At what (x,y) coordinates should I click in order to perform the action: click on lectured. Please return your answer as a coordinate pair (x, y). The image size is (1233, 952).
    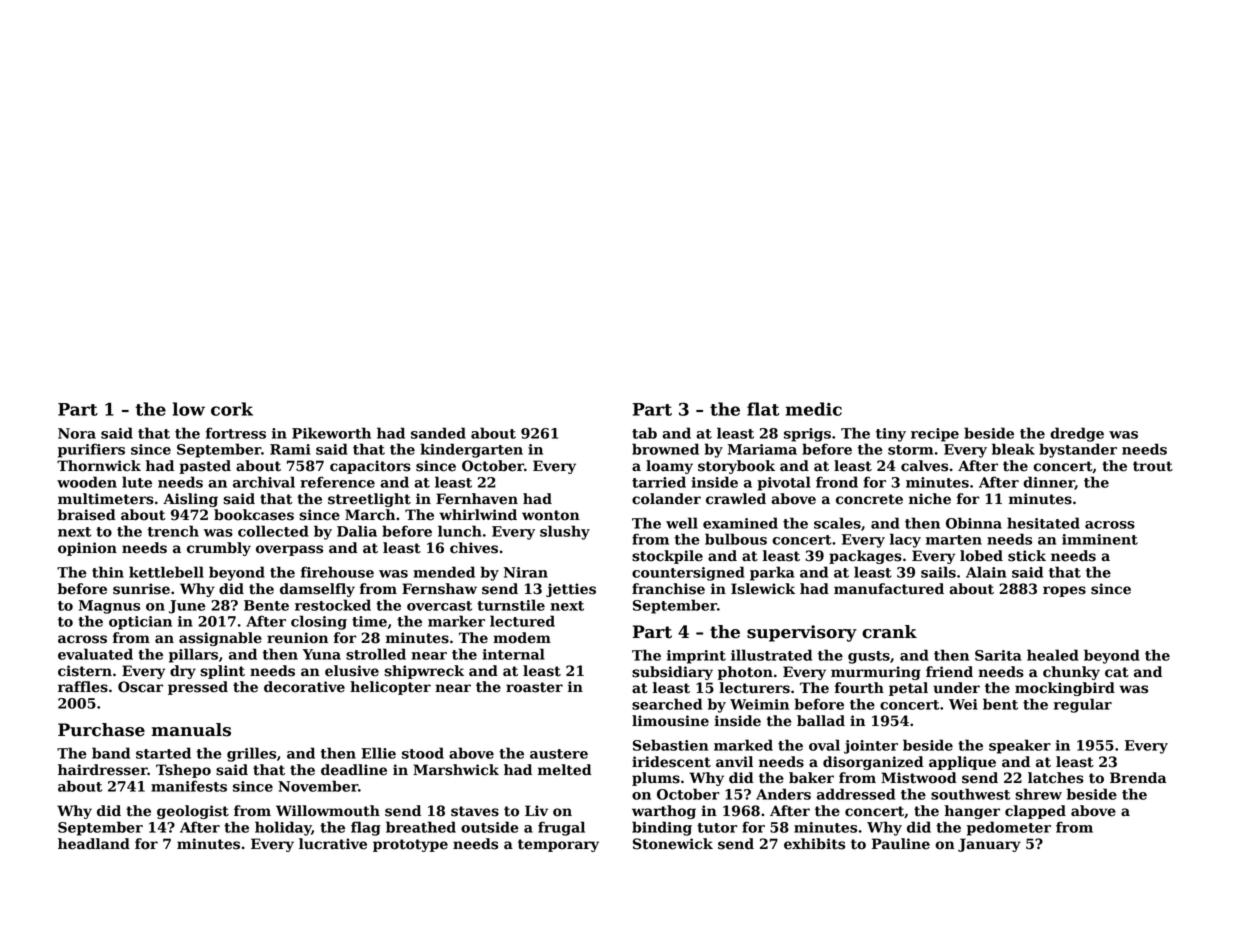
    Looking at the image, I should click on (522, 621).
